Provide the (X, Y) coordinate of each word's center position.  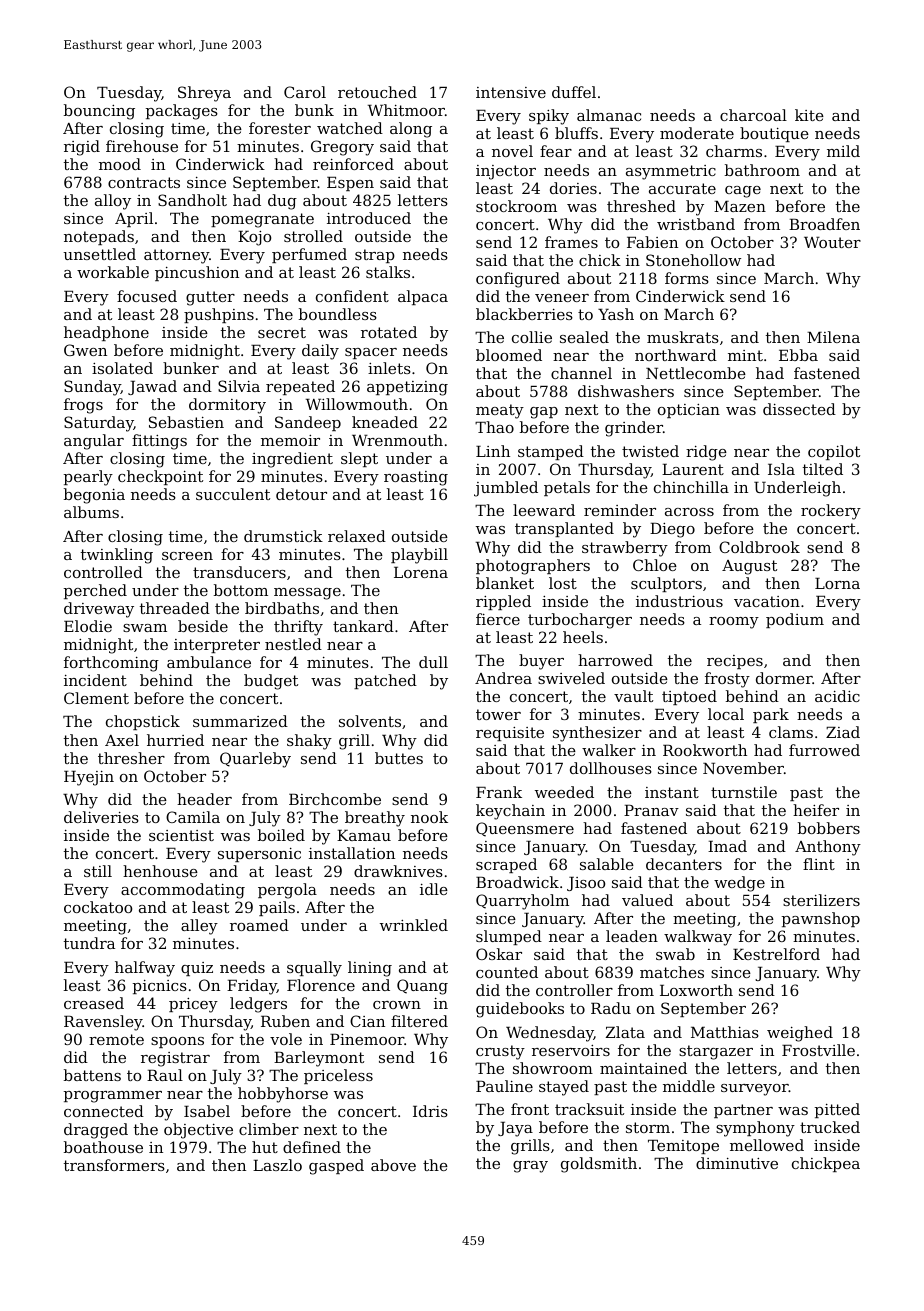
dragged (96, 1131)
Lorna (837, 583)
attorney (176, 256)
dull (433, 662)
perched (95, 591)
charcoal (753, 115)
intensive (511, 92)
